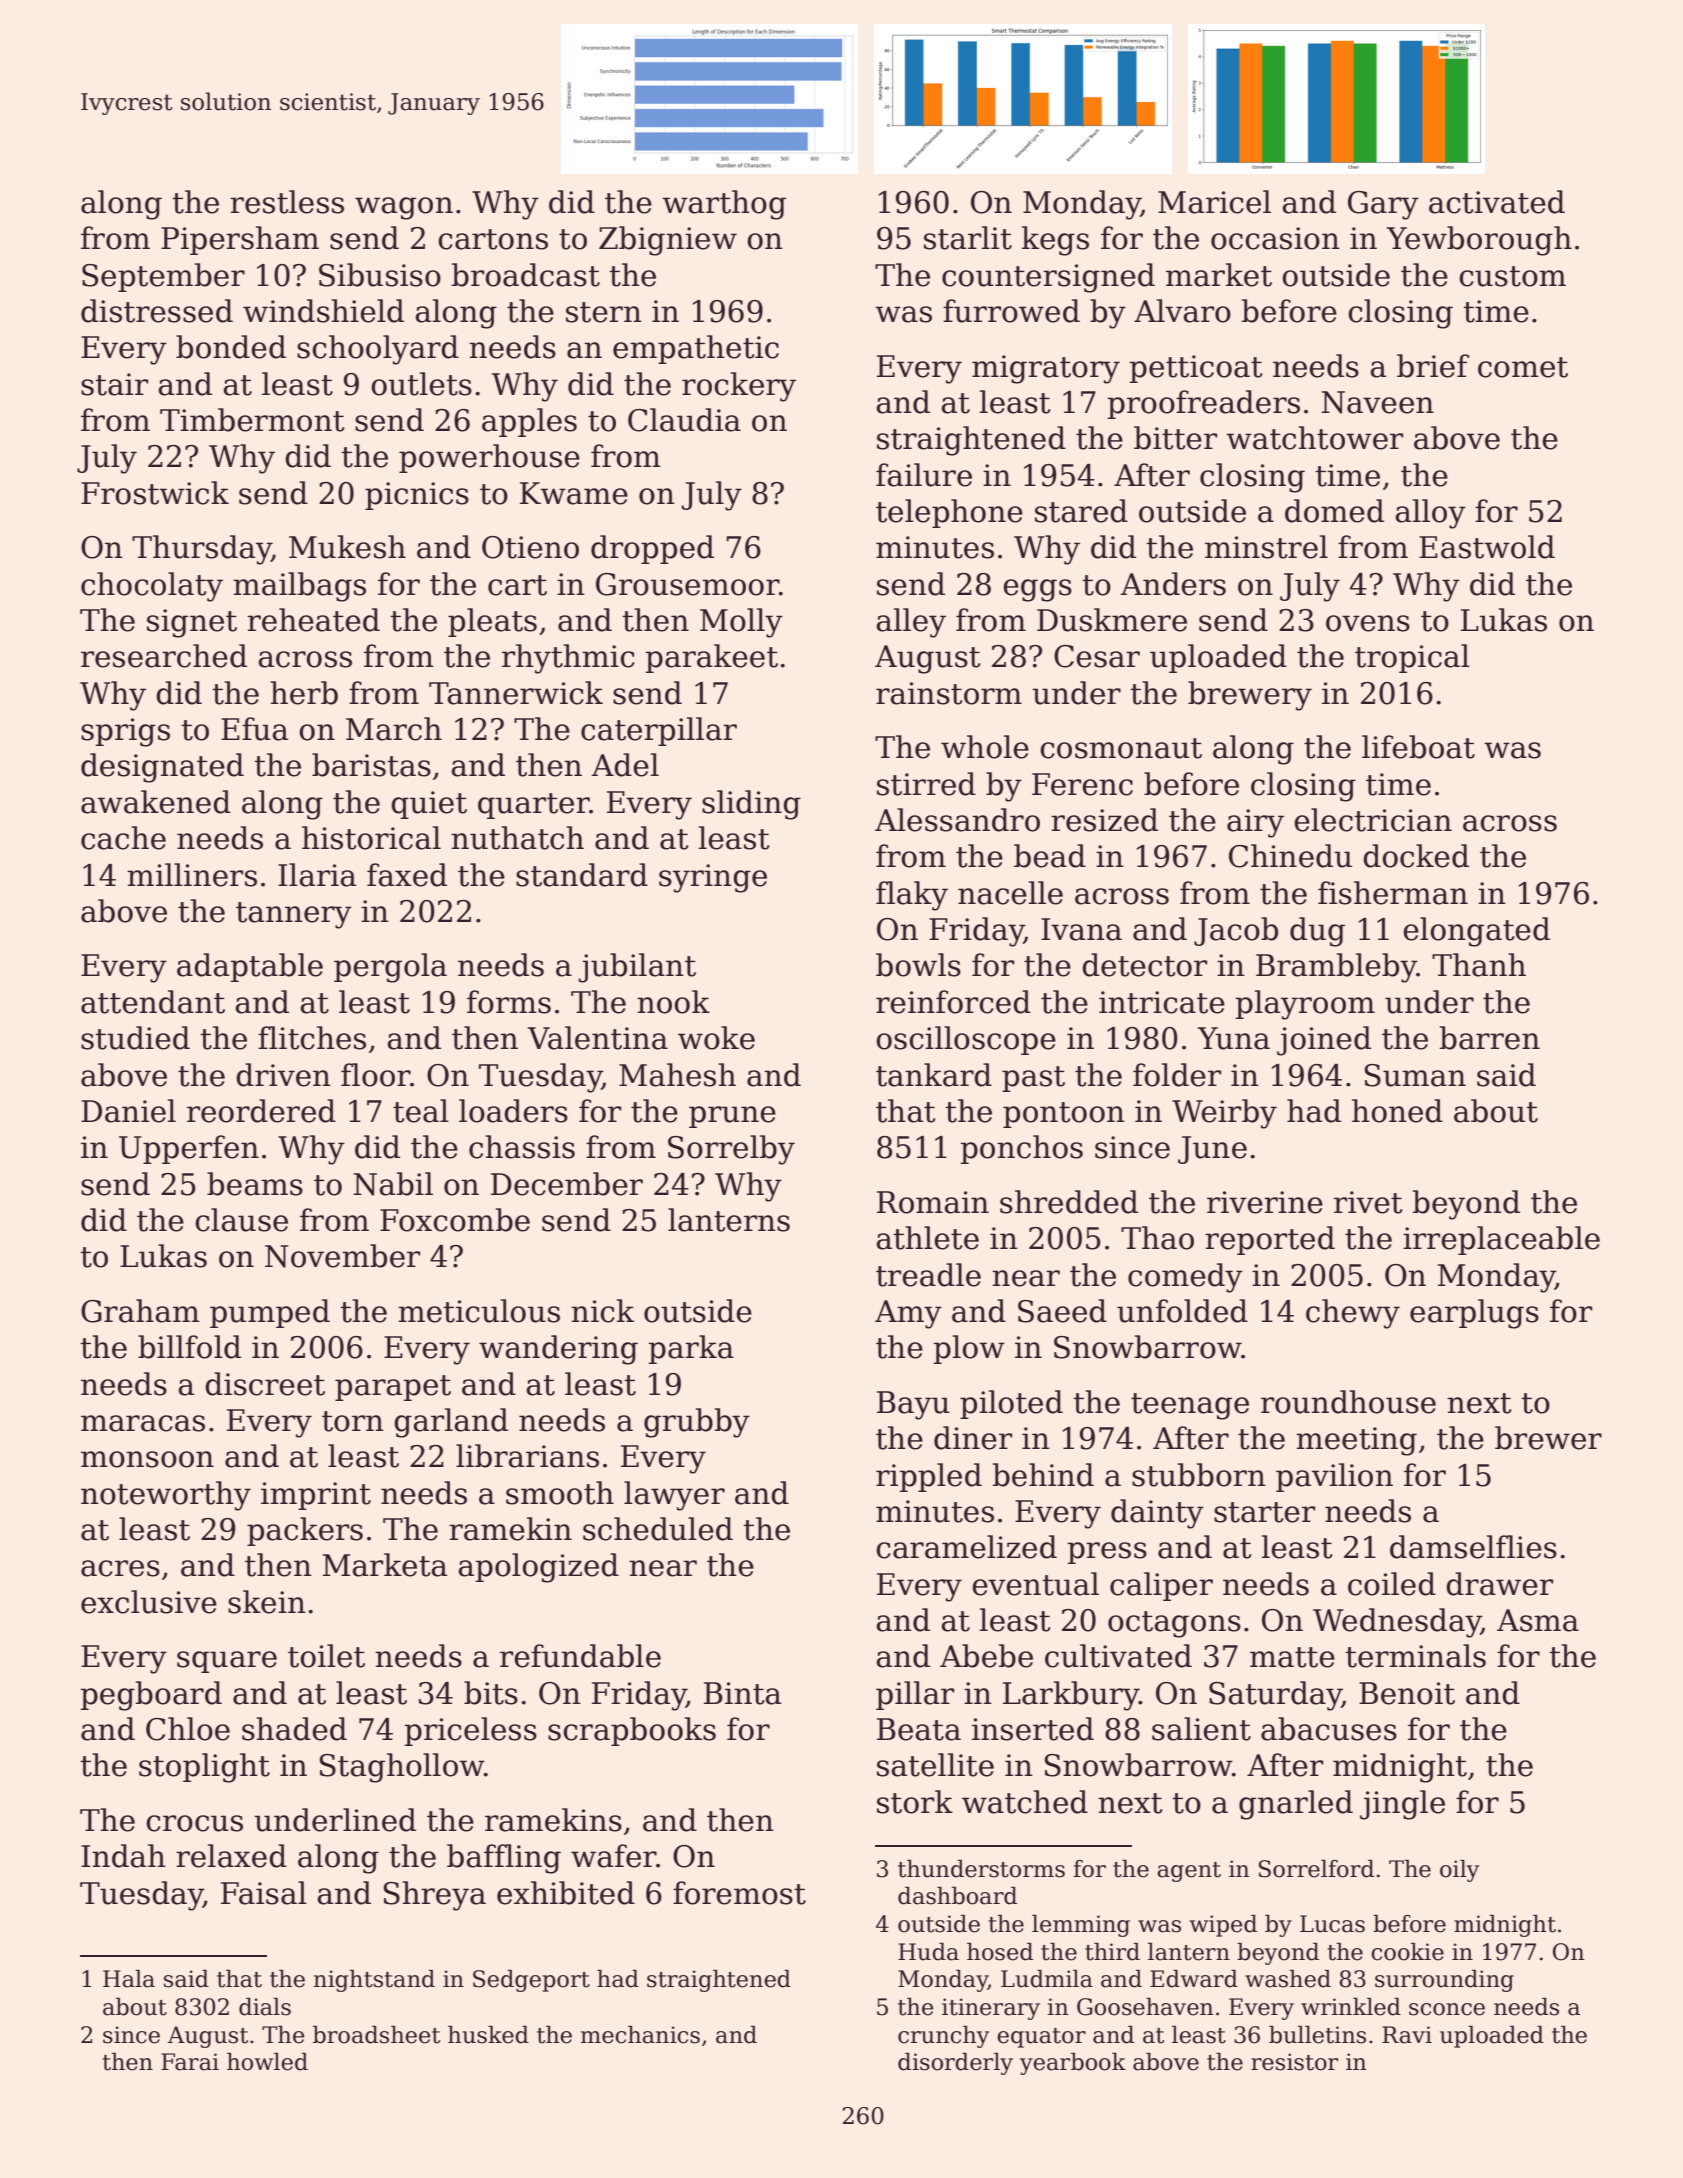 Image resolution: width=1683 pixels, height=2178 pixels. I want to click on husked, so click(488, 2035).
